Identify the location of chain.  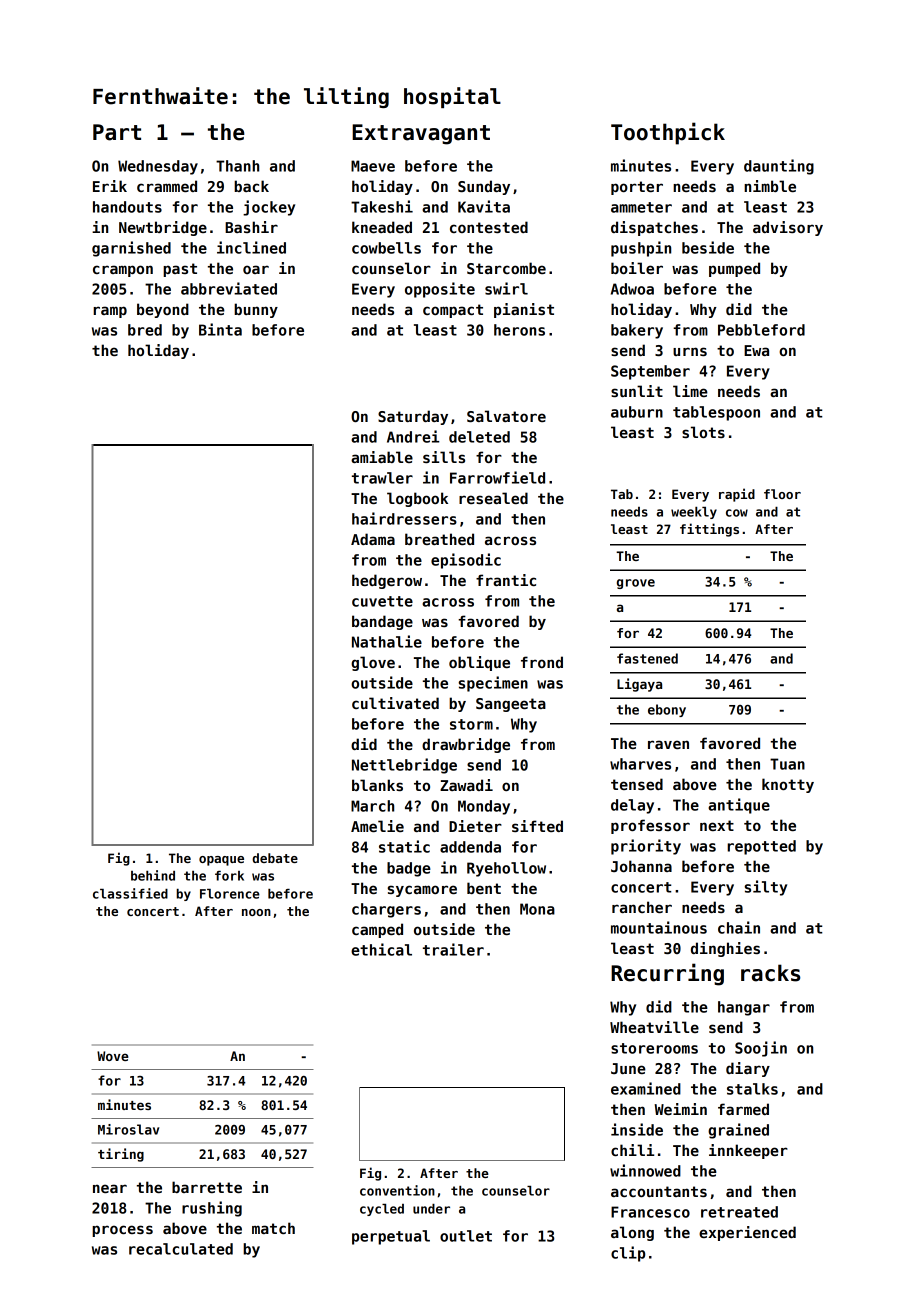
(739, 927).
